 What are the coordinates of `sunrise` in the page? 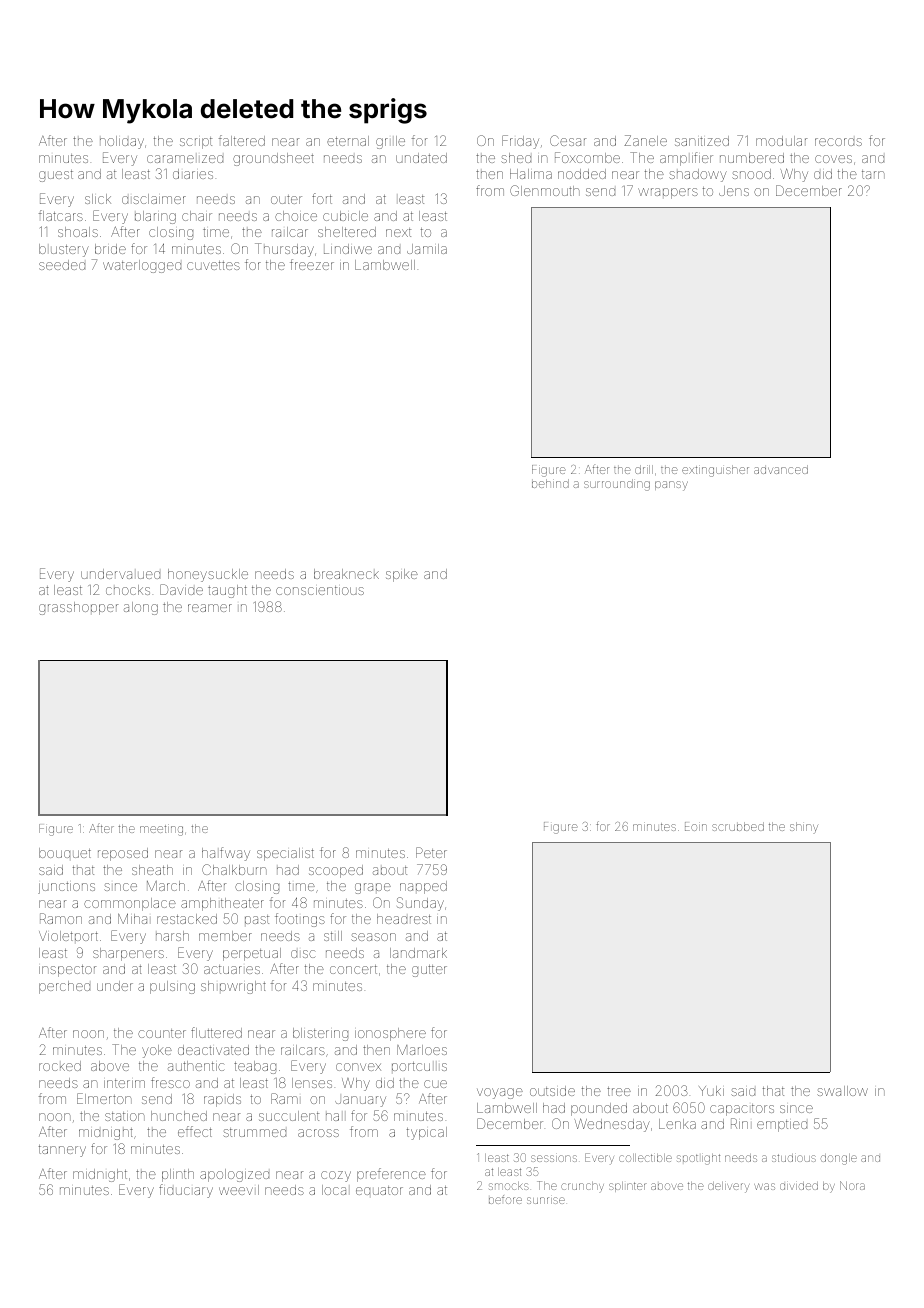 It's located at (546, 1200).
